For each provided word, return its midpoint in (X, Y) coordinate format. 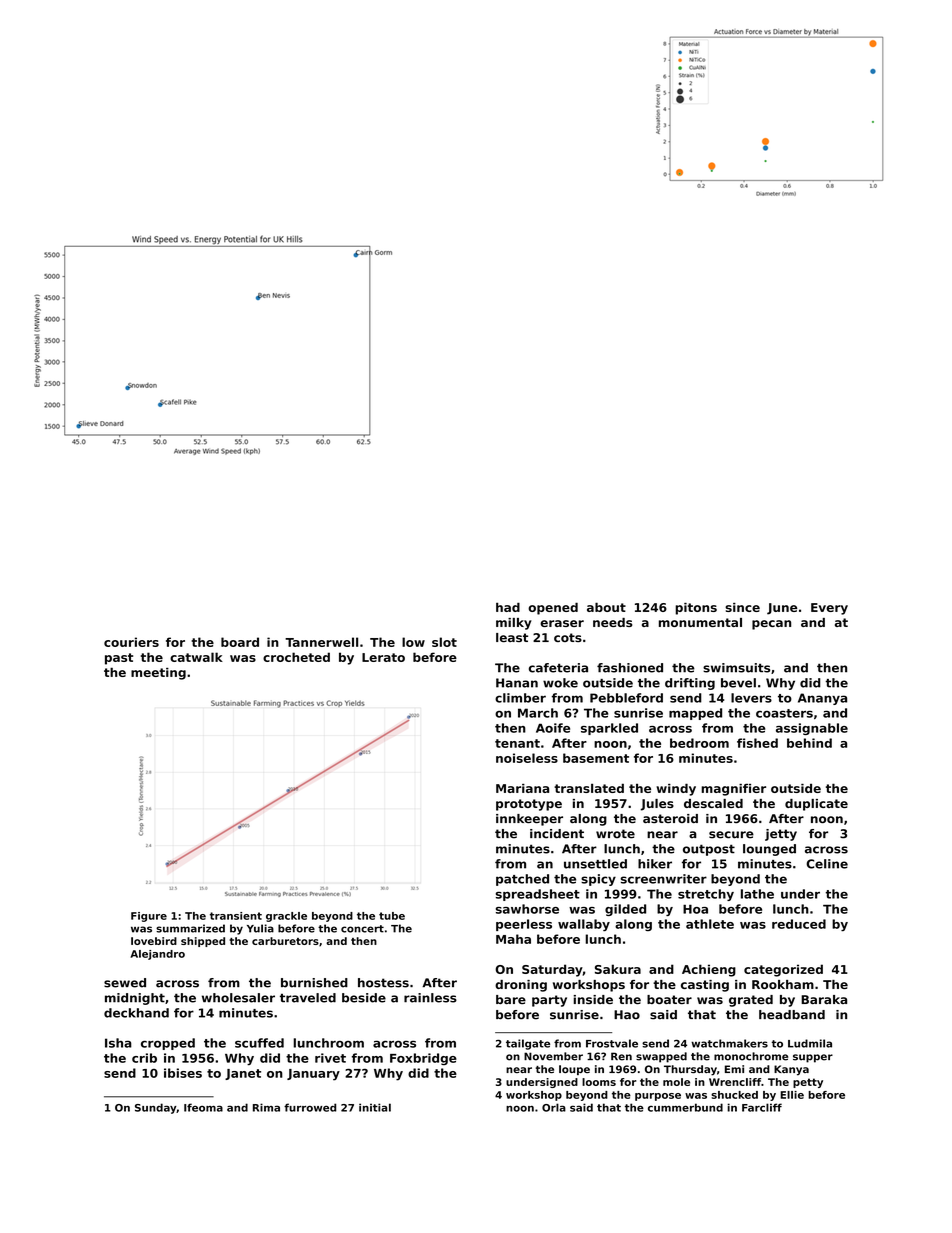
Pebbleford (626, 698)
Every (829, 609)
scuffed (259, 1043)
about (606, 607)
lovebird (154, 941)
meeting (158, 674)
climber (520, 698)
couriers (131, 642)
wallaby (584, 925)
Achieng (709, 970)
